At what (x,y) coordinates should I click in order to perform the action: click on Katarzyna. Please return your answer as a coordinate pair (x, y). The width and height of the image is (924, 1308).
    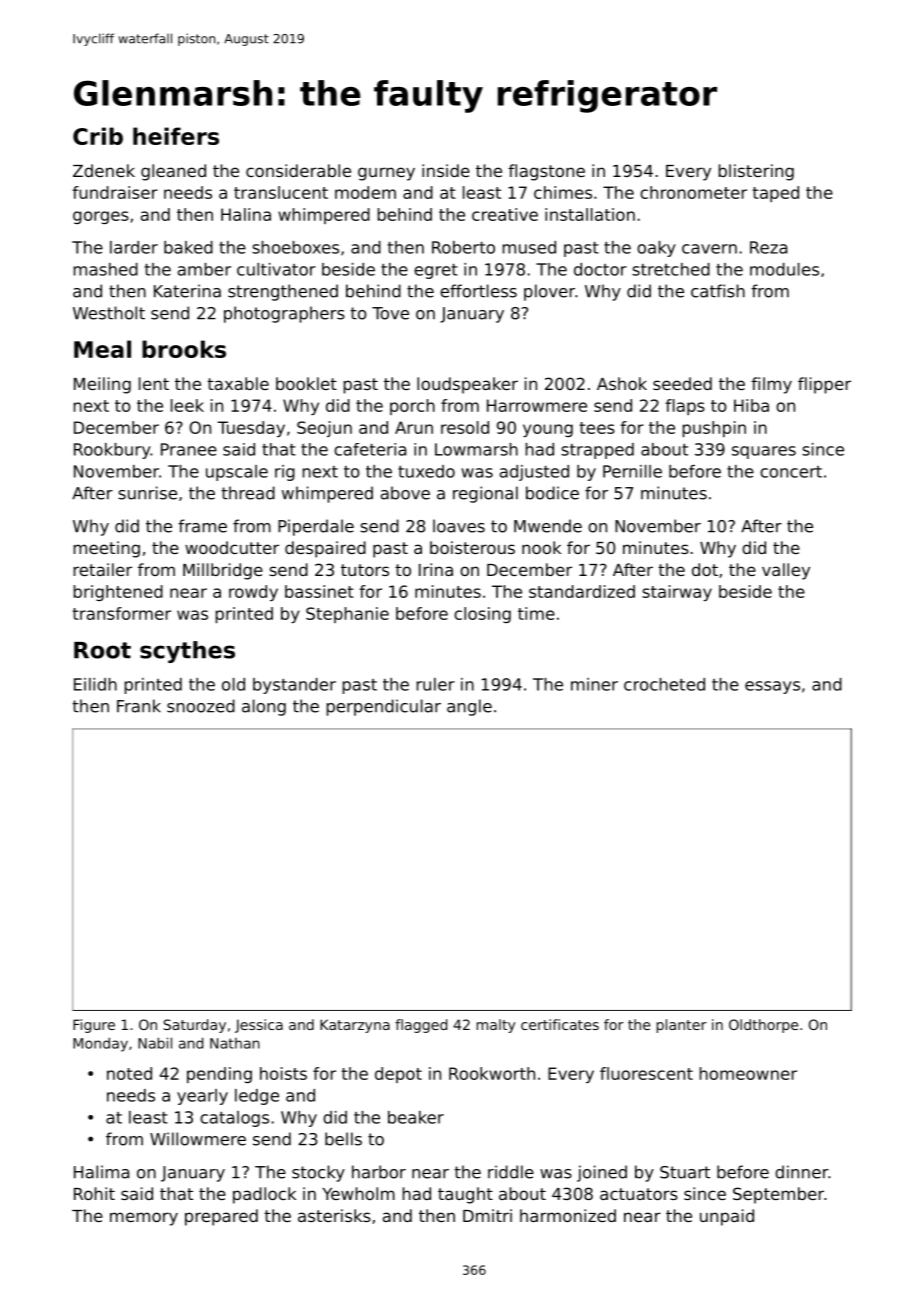
    Looking at the image, I should click on (355, 1026).
